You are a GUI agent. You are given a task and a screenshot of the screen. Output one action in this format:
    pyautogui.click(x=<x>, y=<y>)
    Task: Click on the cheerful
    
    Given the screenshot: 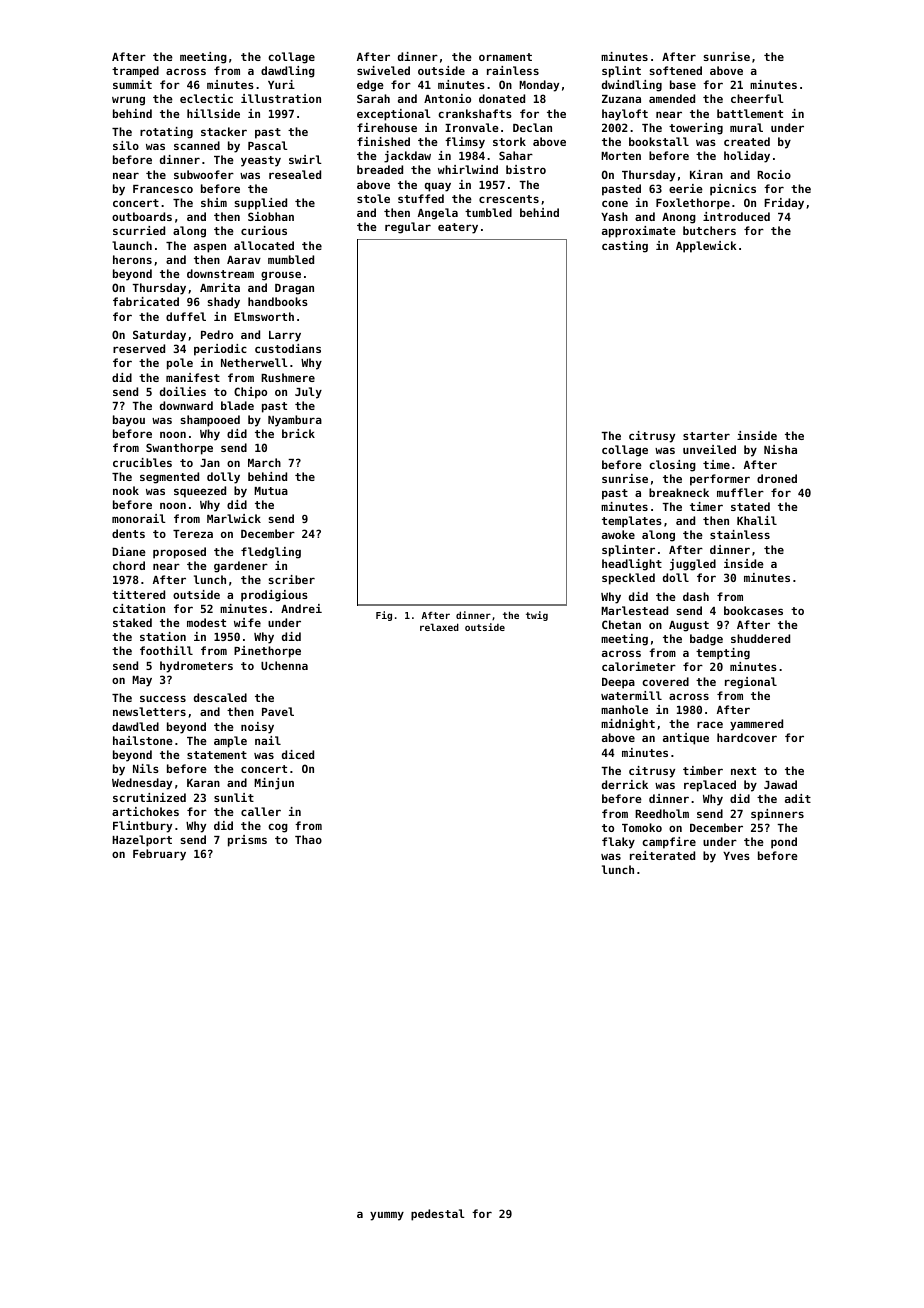 What is the action you would take?
    pyautogui.click(x=757, y=98)
